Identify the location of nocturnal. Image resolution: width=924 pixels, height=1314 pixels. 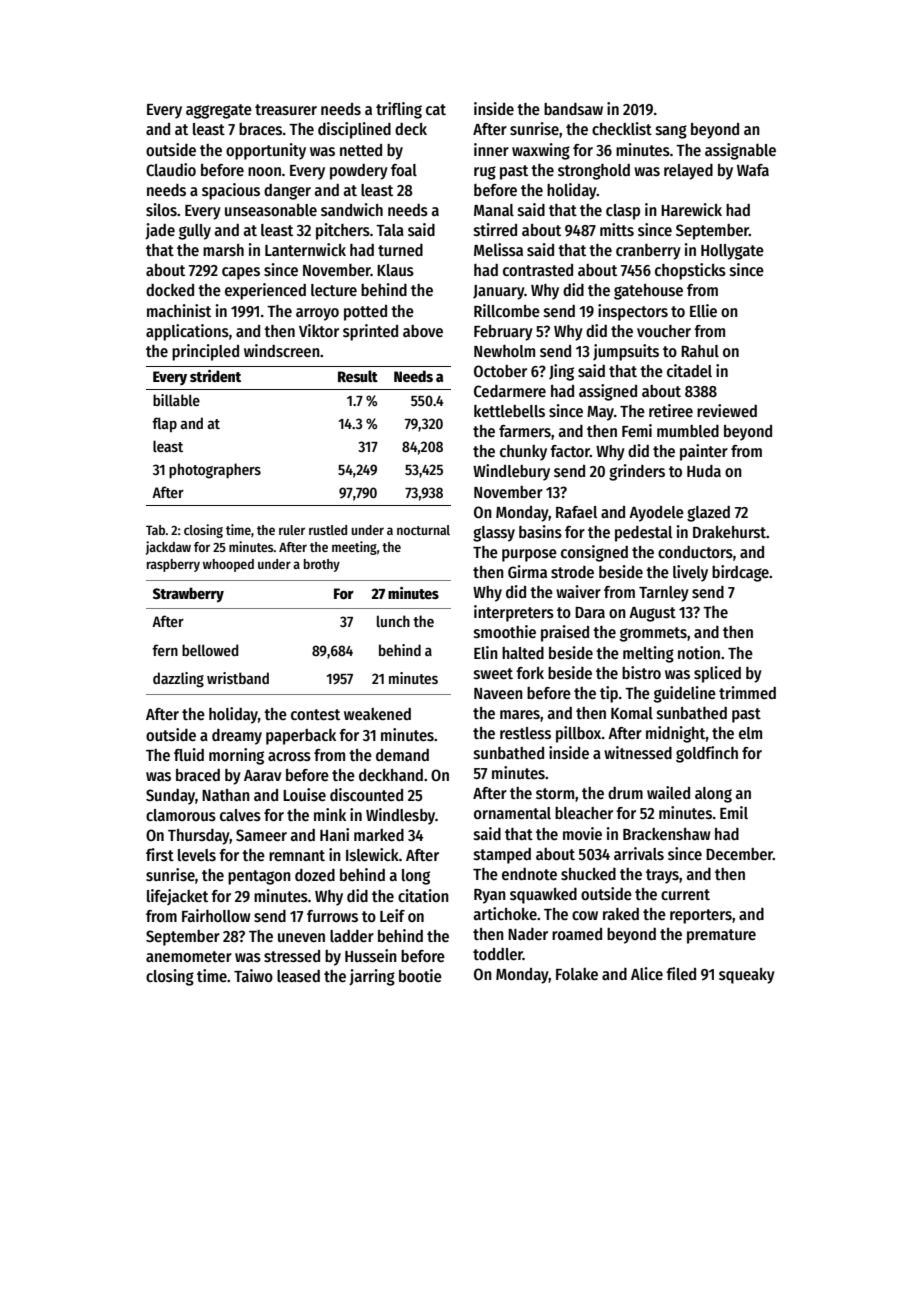
(423, 530).
